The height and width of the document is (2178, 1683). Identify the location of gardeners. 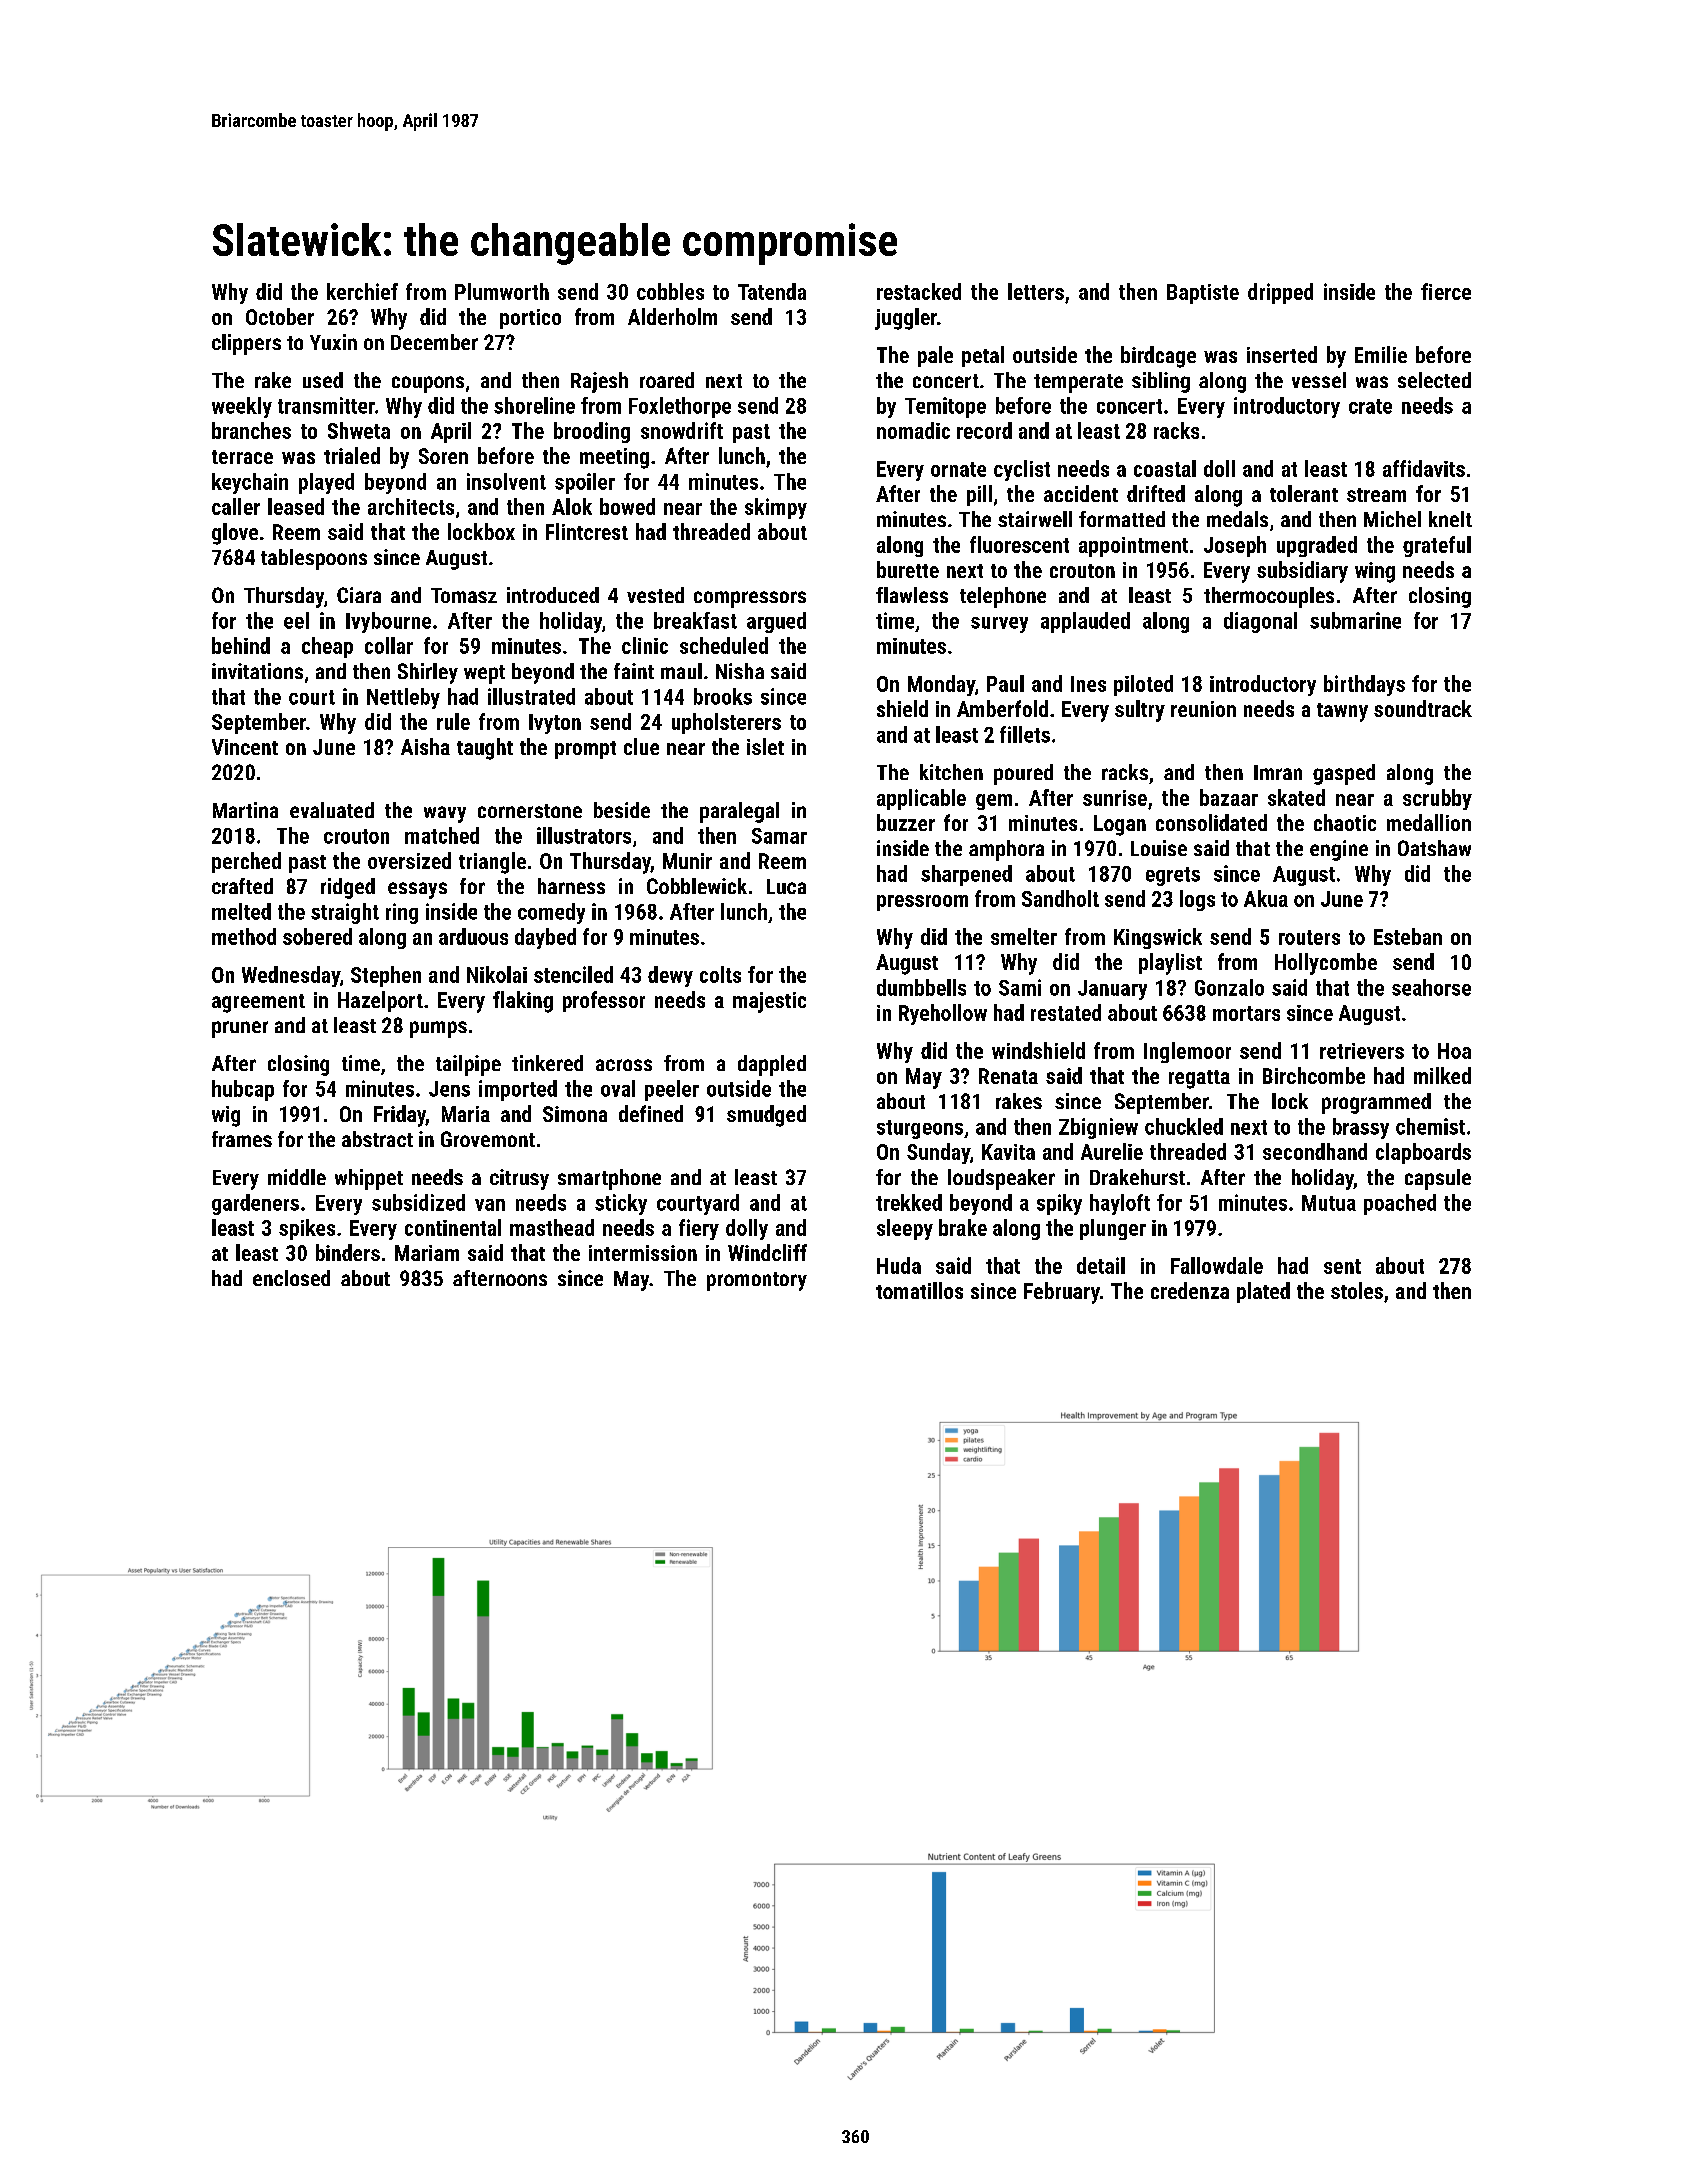
(255, 1204).
